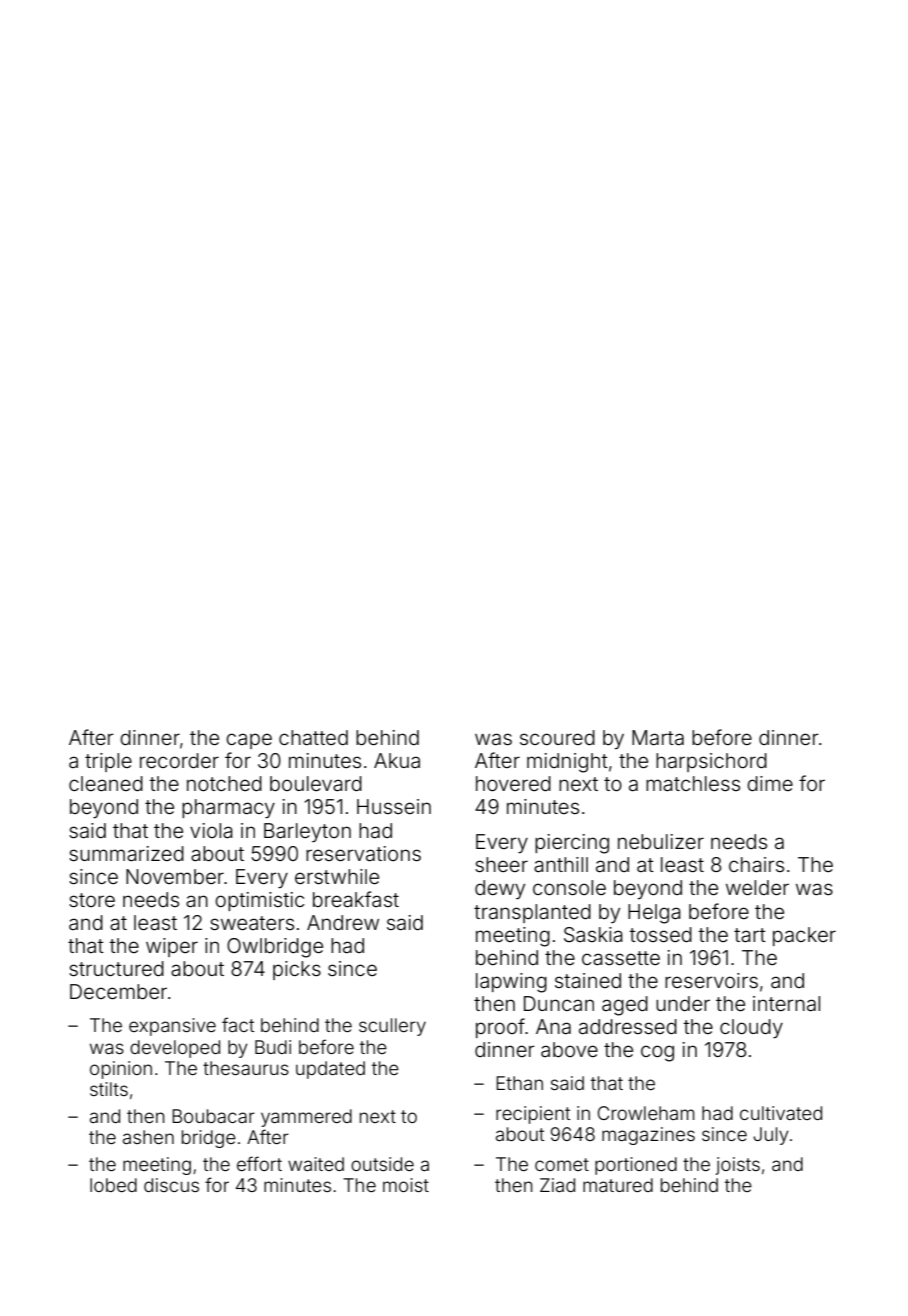 The height and width of the screenshot is (1316, 908). What do you see at coordinates (363, 853) in the screenshot?
I see `reservations` at bounding box center [363, 853].
